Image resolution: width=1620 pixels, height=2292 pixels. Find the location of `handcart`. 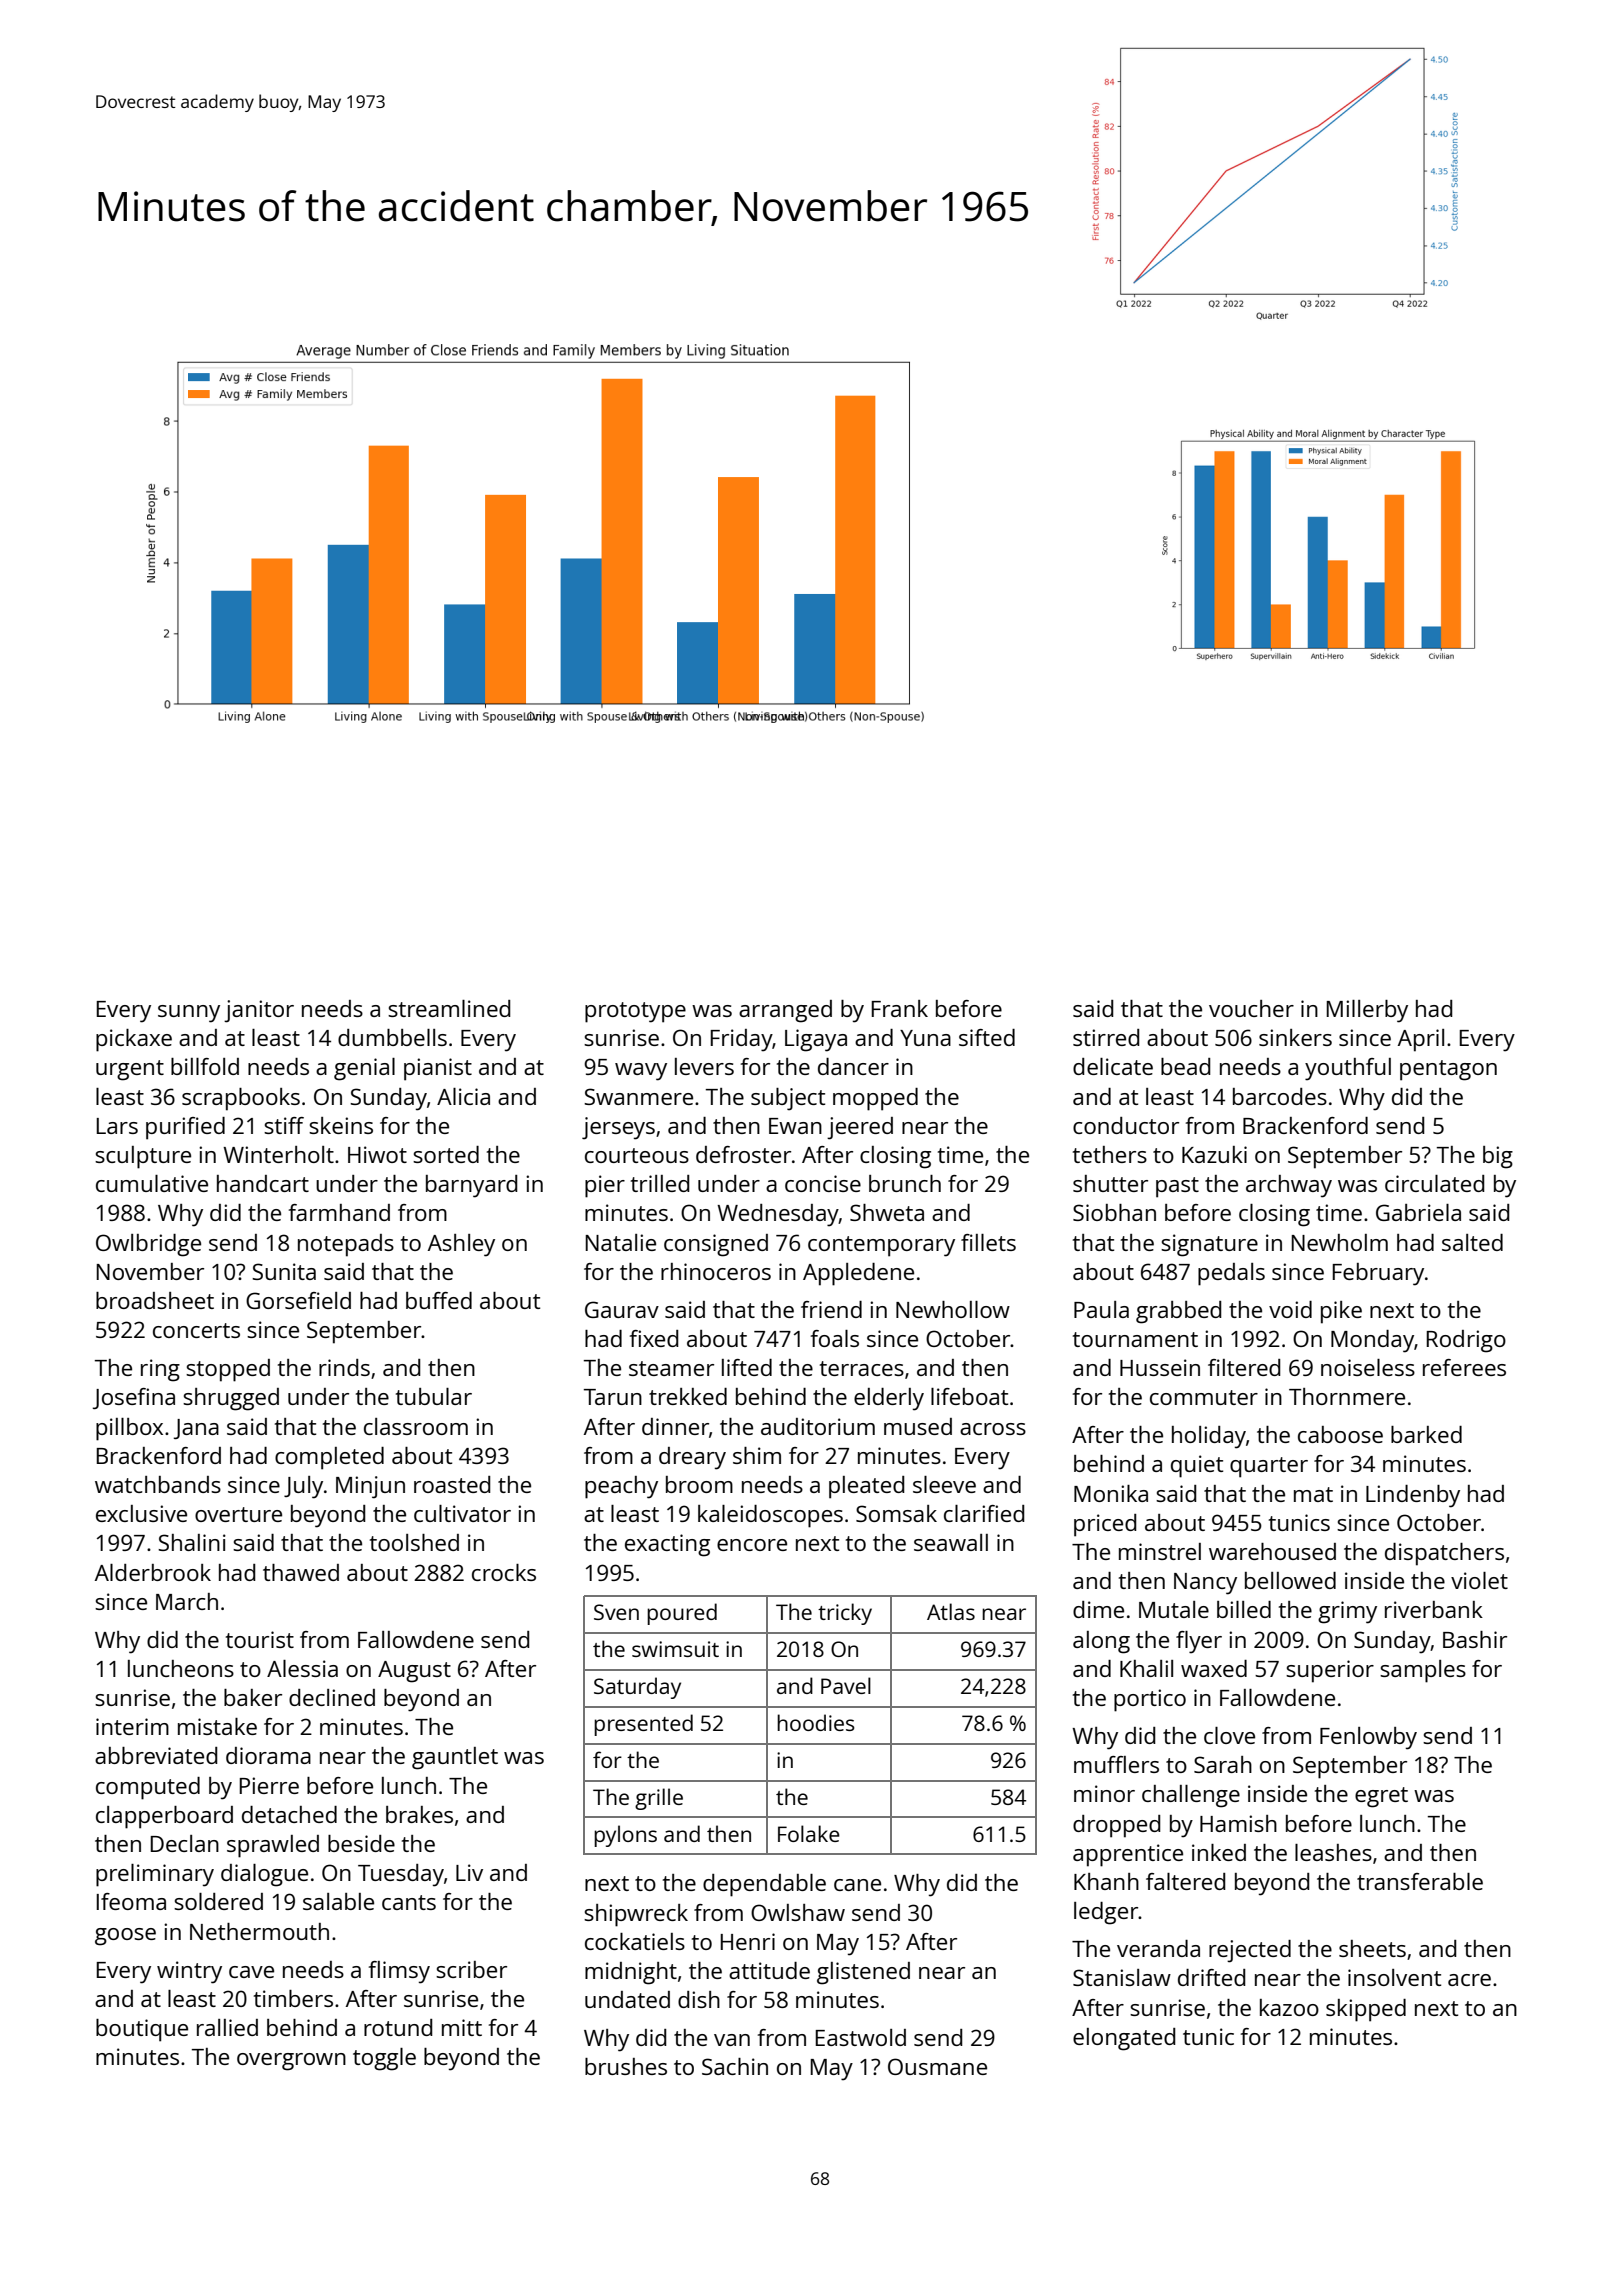

handcart is located at coordinates (263, 1183).
